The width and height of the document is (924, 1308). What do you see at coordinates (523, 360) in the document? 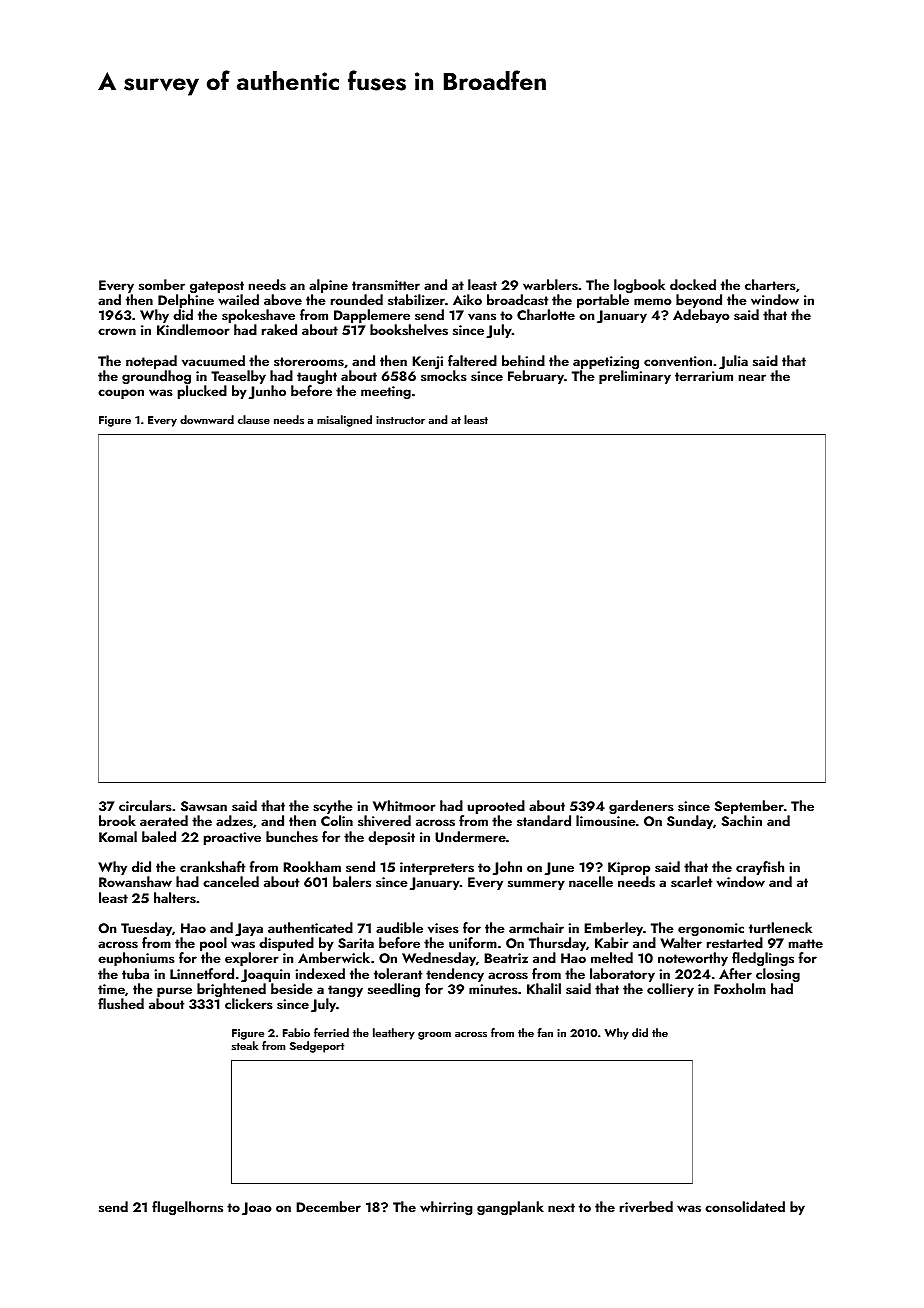
I see `behind` at bounding box center [523, 360].
